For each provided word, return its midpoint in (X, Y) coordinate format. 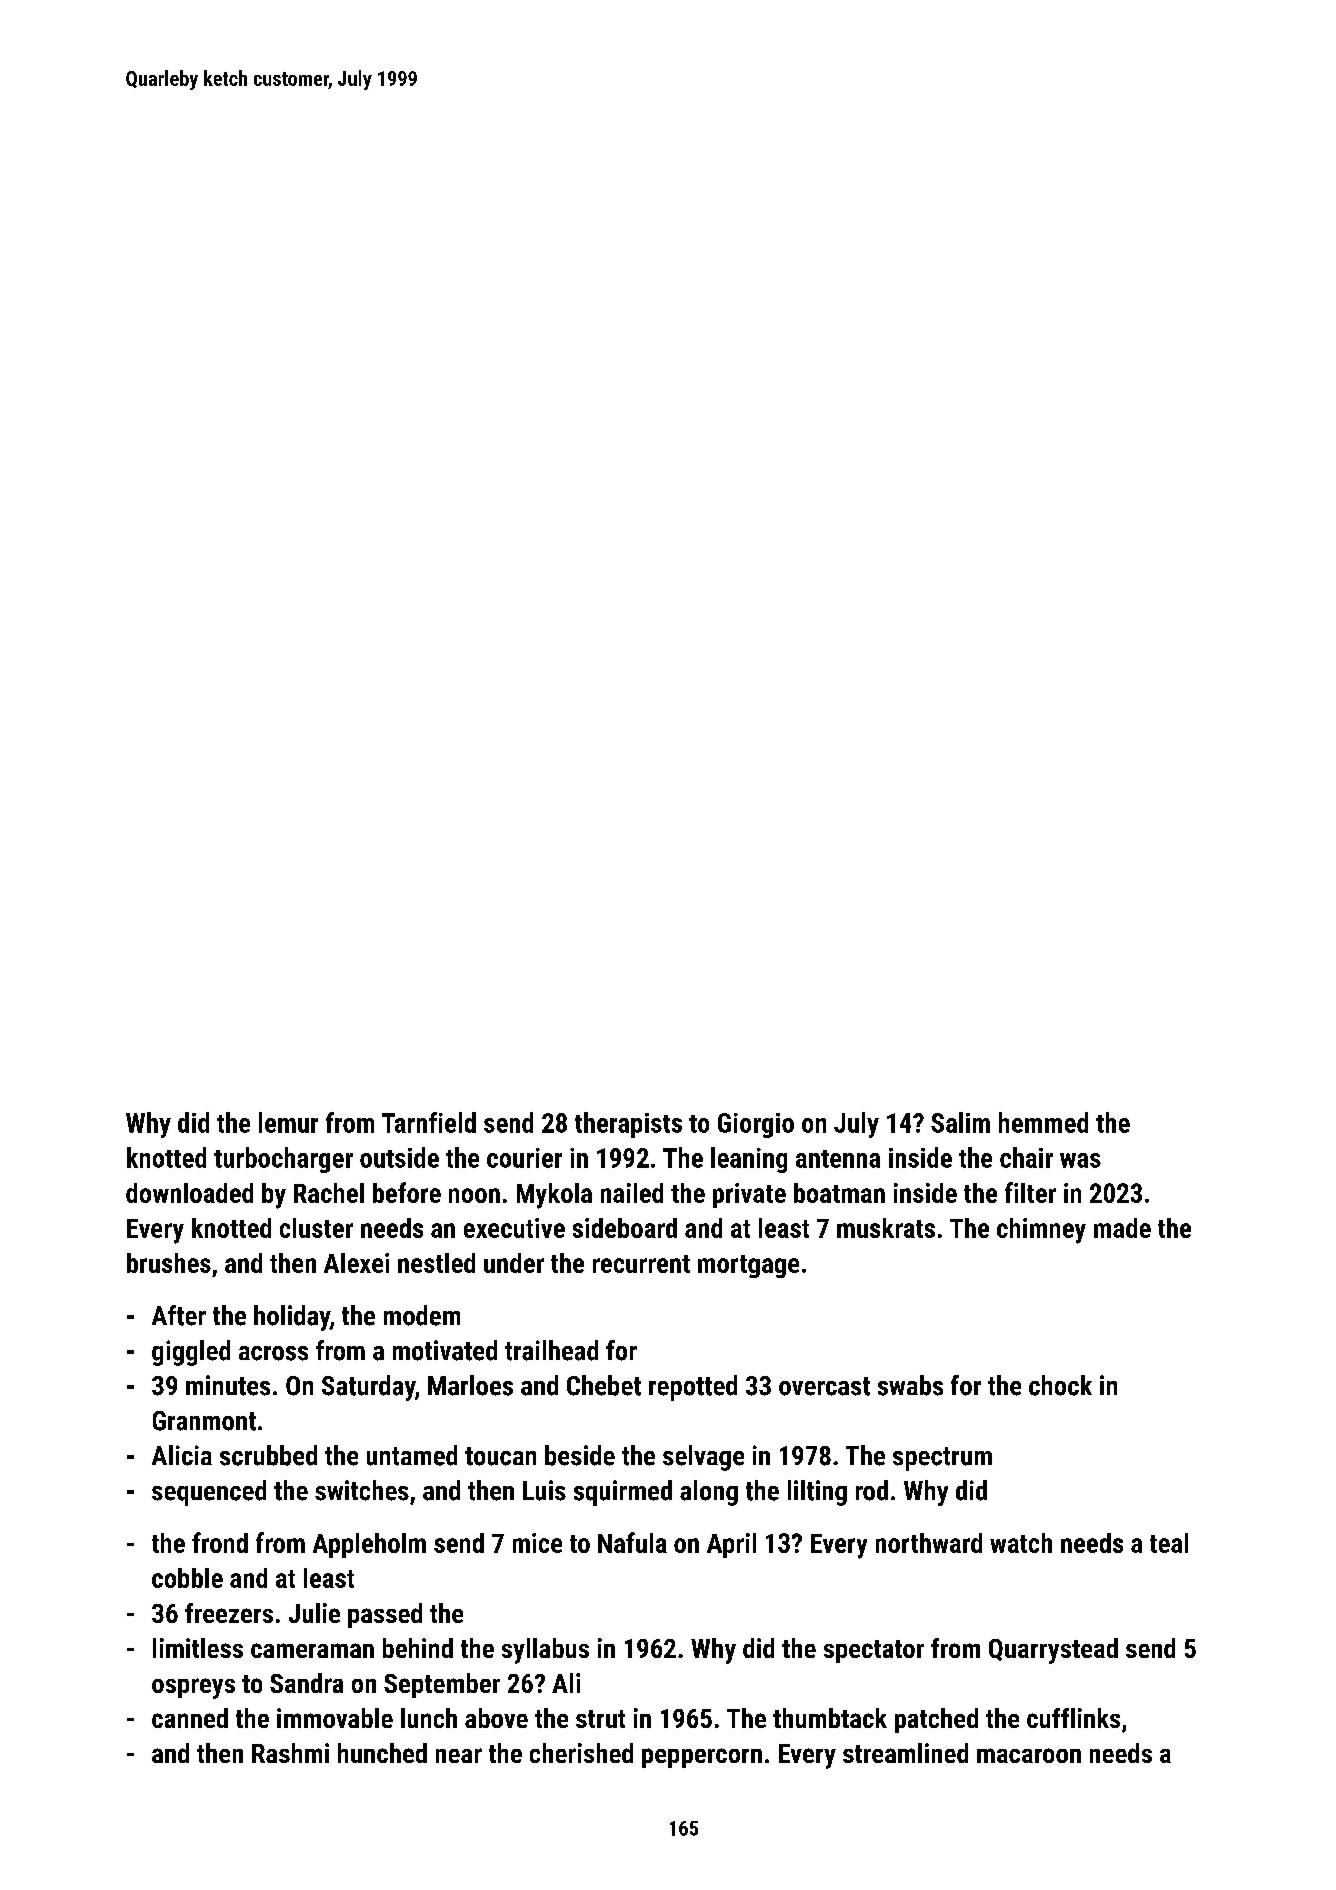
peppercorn (702, 1758)
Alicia (182, 1455)
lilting (817, 1493)
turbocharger (283, 1160)
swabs (910, 1385)
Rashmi (290, 1753)
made (1122, 1228)
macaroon (1029, 1755)
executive (514, 1228)
